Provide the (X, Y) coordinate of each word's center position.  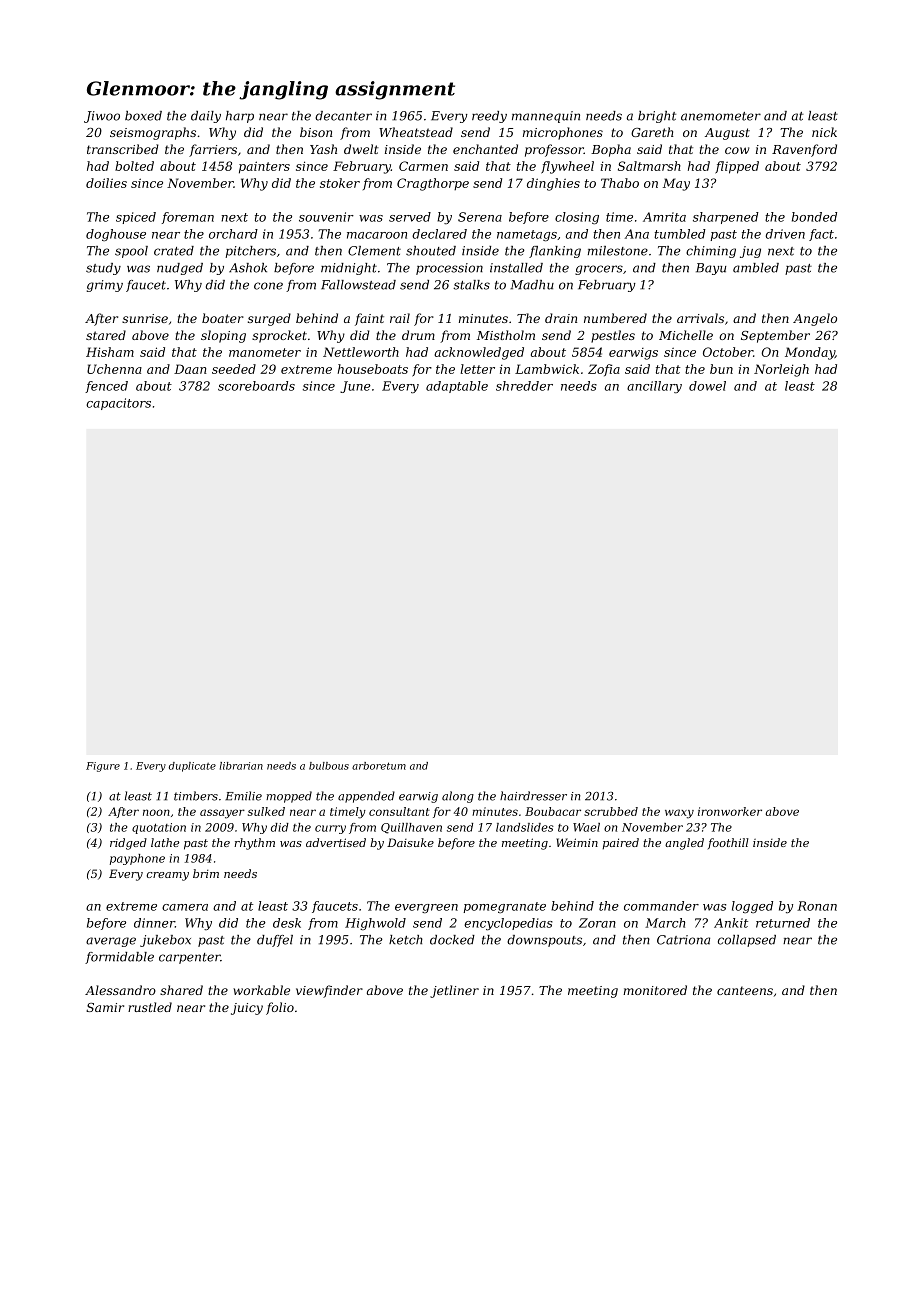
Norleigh (781, 370)
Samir (105, 1007)
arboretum (379, 766)
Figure (103, 767)
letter (477, 369)
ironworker (730, 811)
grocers (599, 270)
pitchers (250, 252)
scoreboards (256, 386)
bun (721, 369)
